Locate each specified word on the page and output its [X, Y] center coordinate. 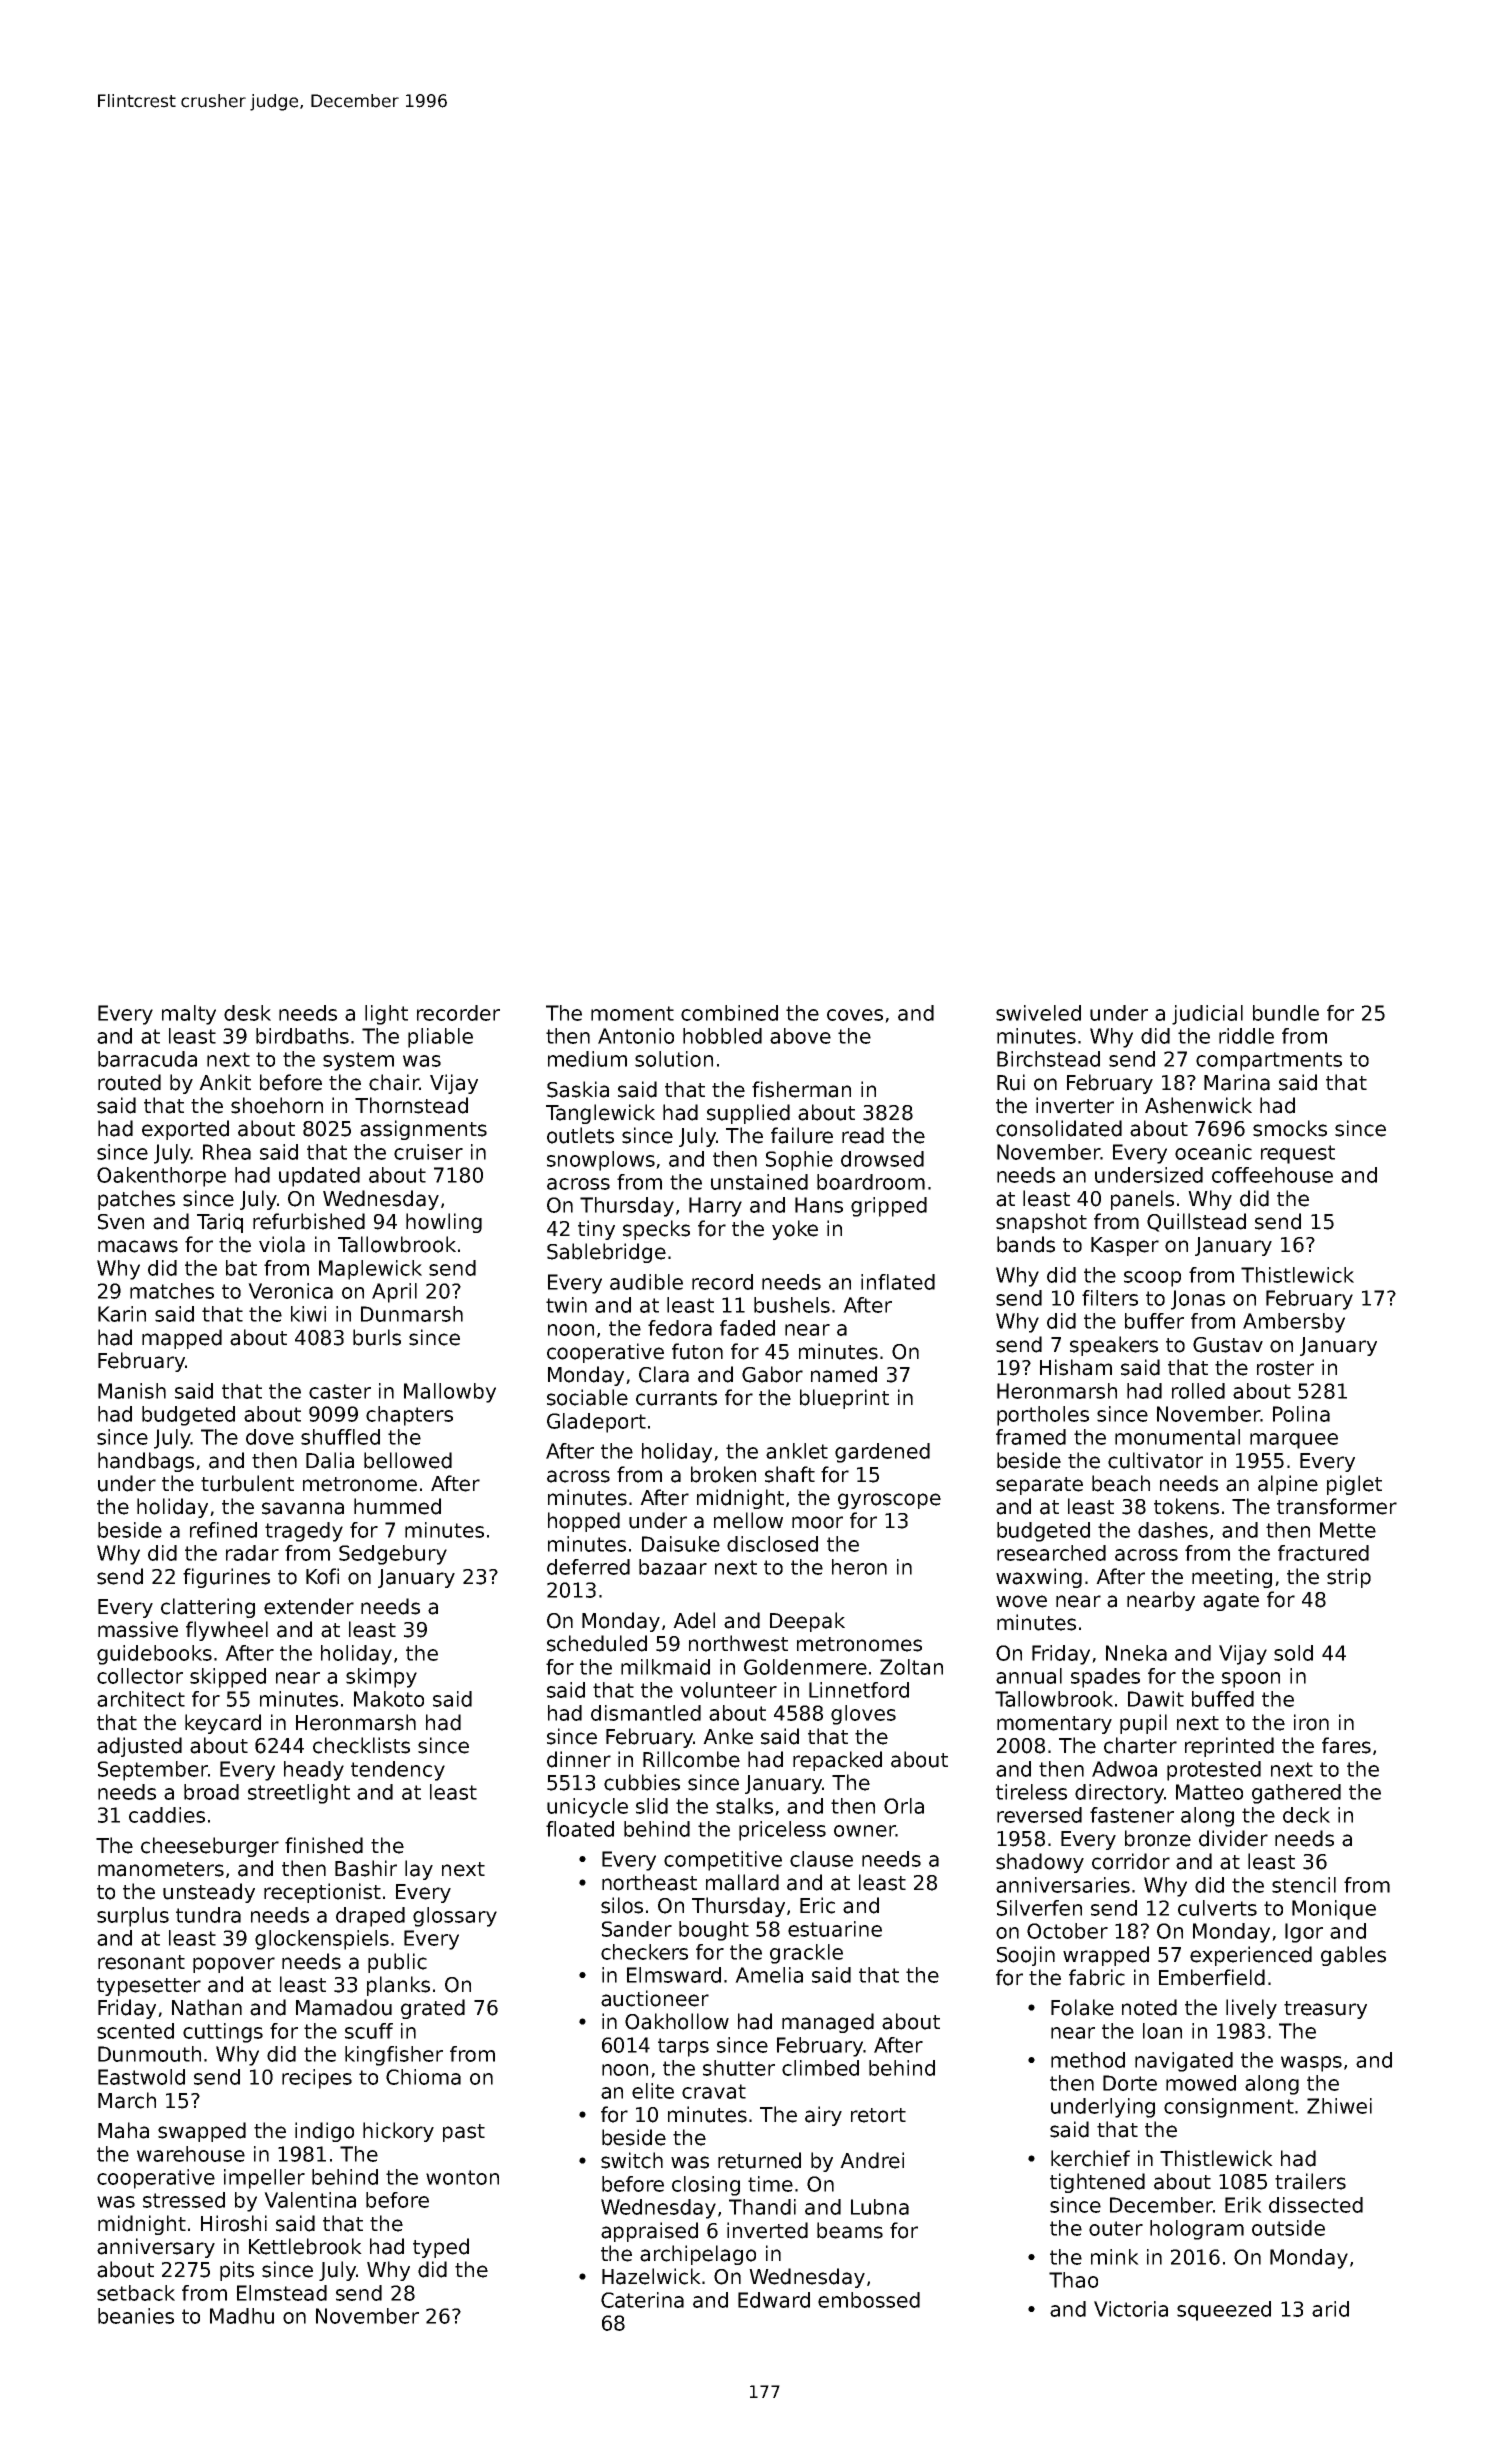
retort [878, 2115]
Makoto [389, 1699]
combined [729, 1013]
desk [247, 1013]
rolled [1198, 1391]
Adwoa [1124, 1769]
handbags [146, 1462]
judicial [1207, 1015]
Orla [904, 1806]
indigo [324, 2132]
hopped [584, 1522]
